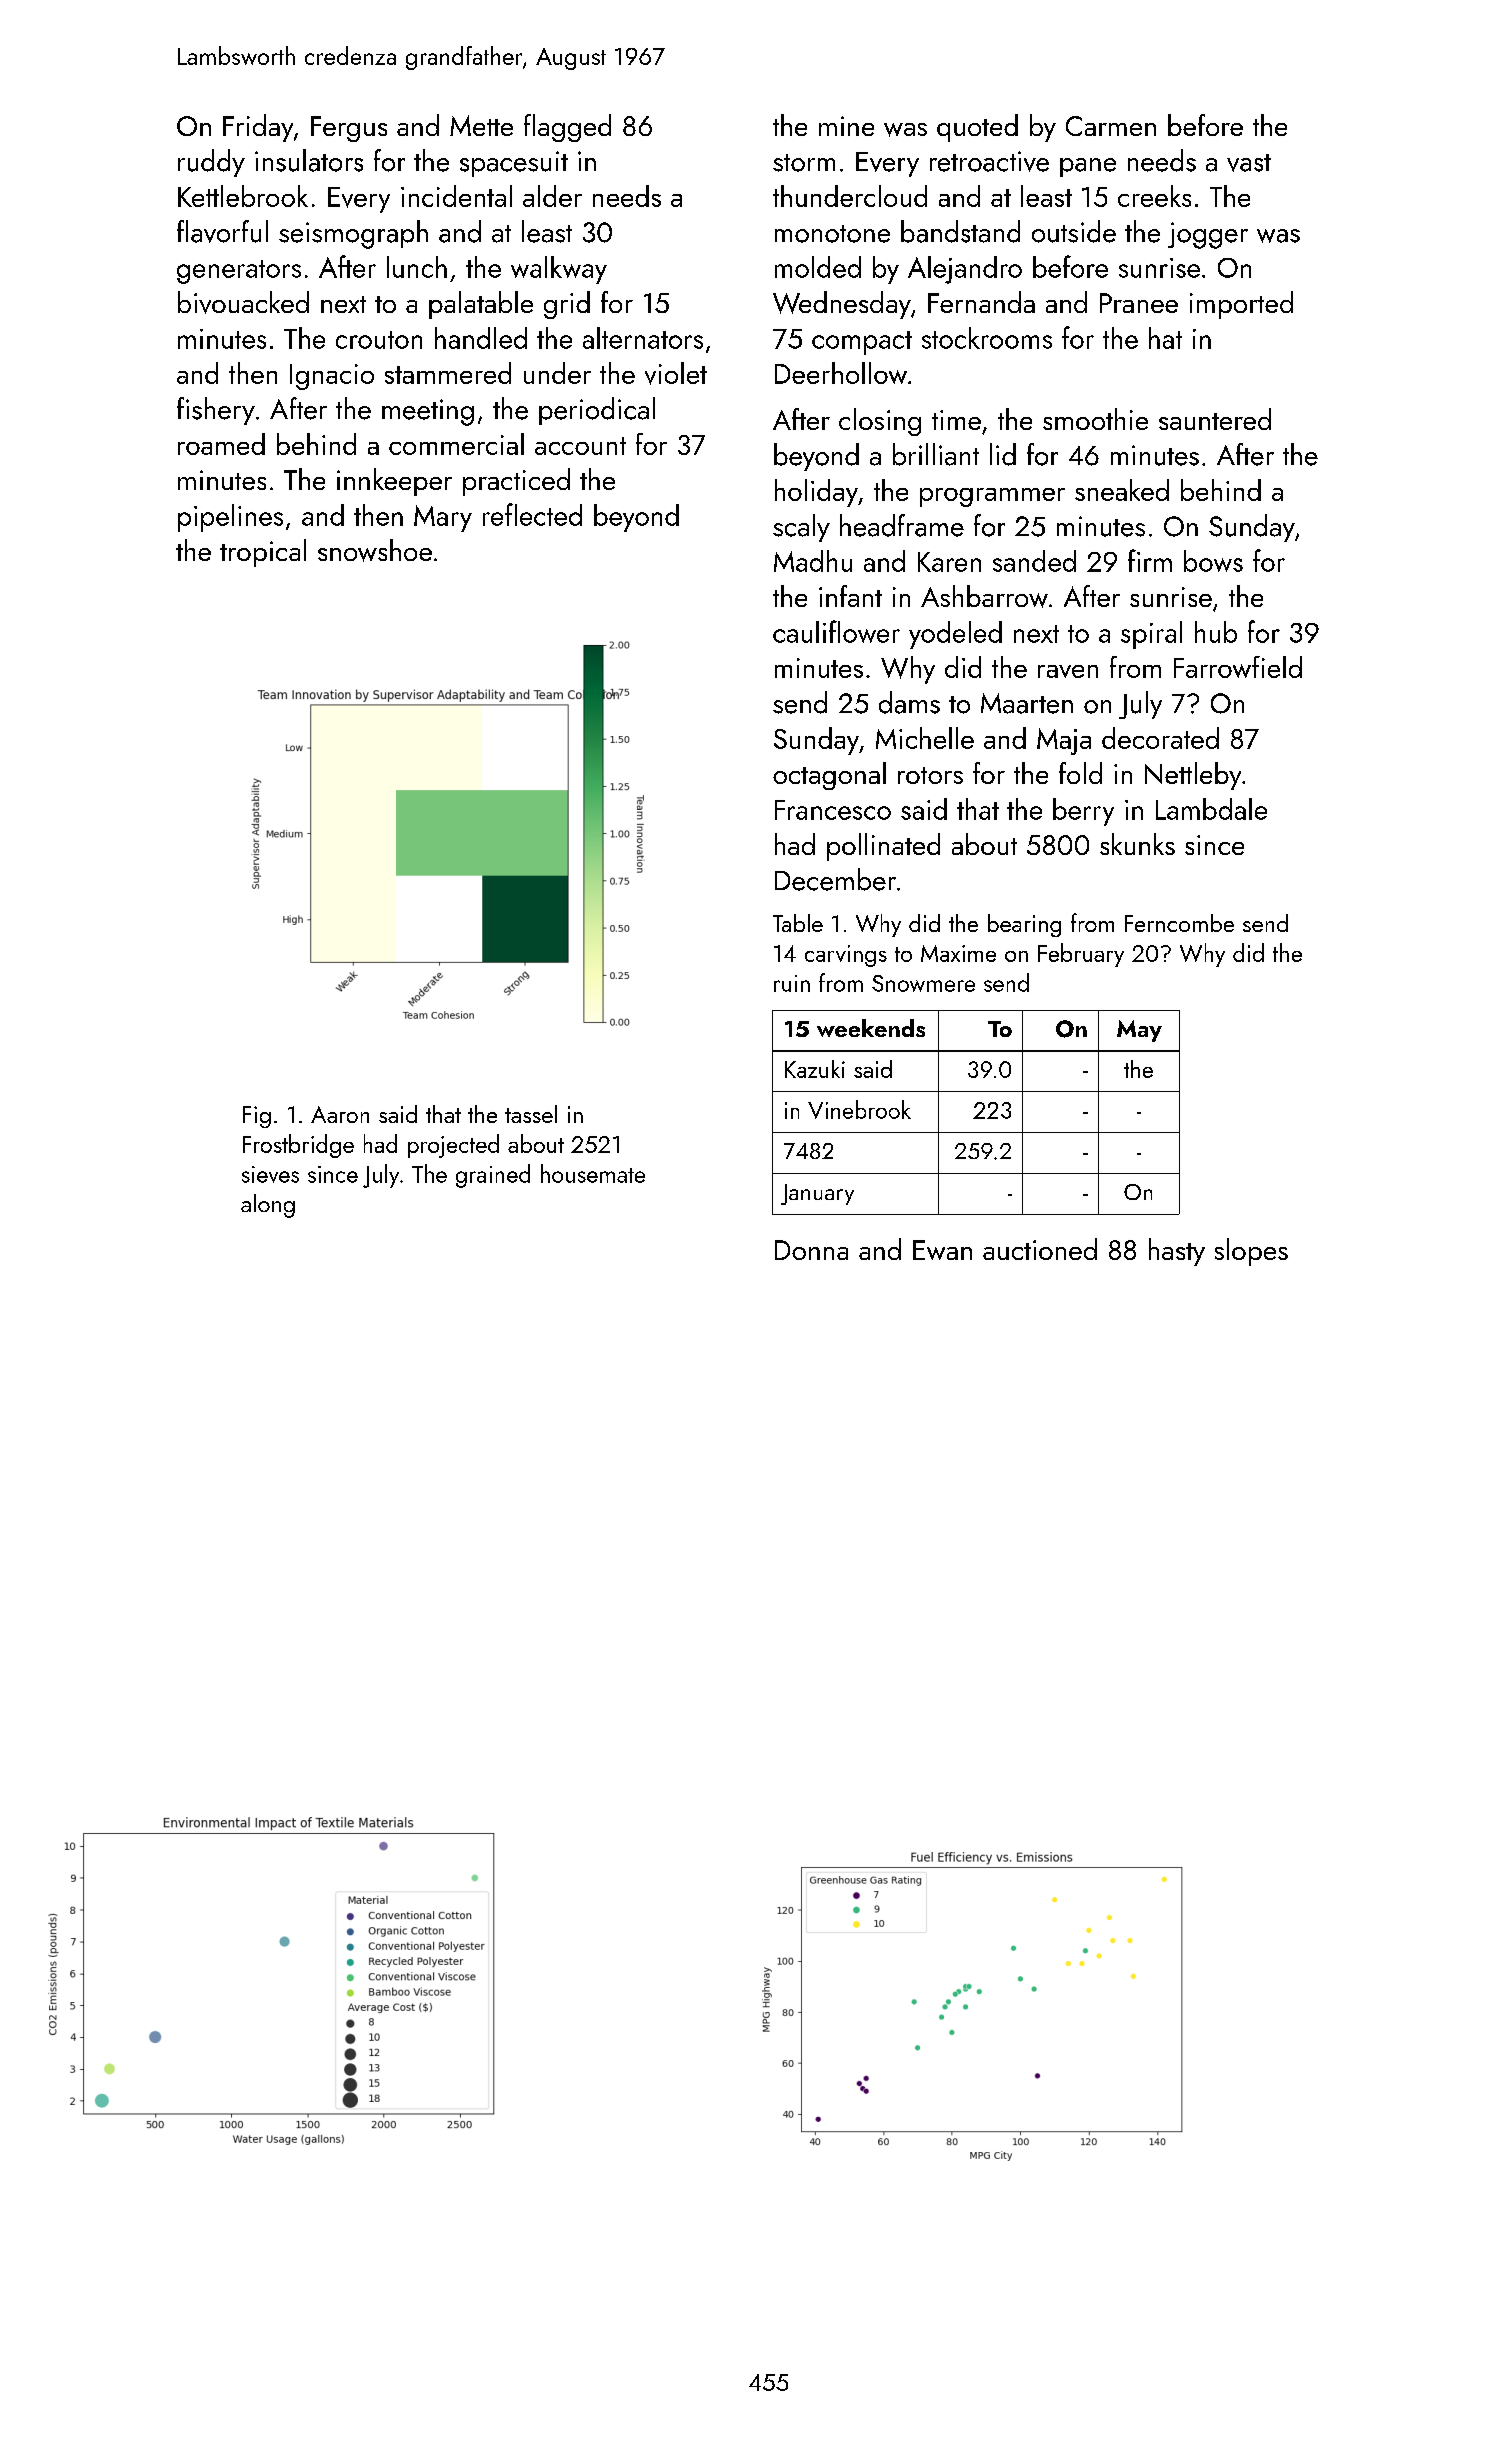 Image resolution: width=1496 pixels, height=2464 pixels. I want to click on Aaron, so click(340, 1114).
